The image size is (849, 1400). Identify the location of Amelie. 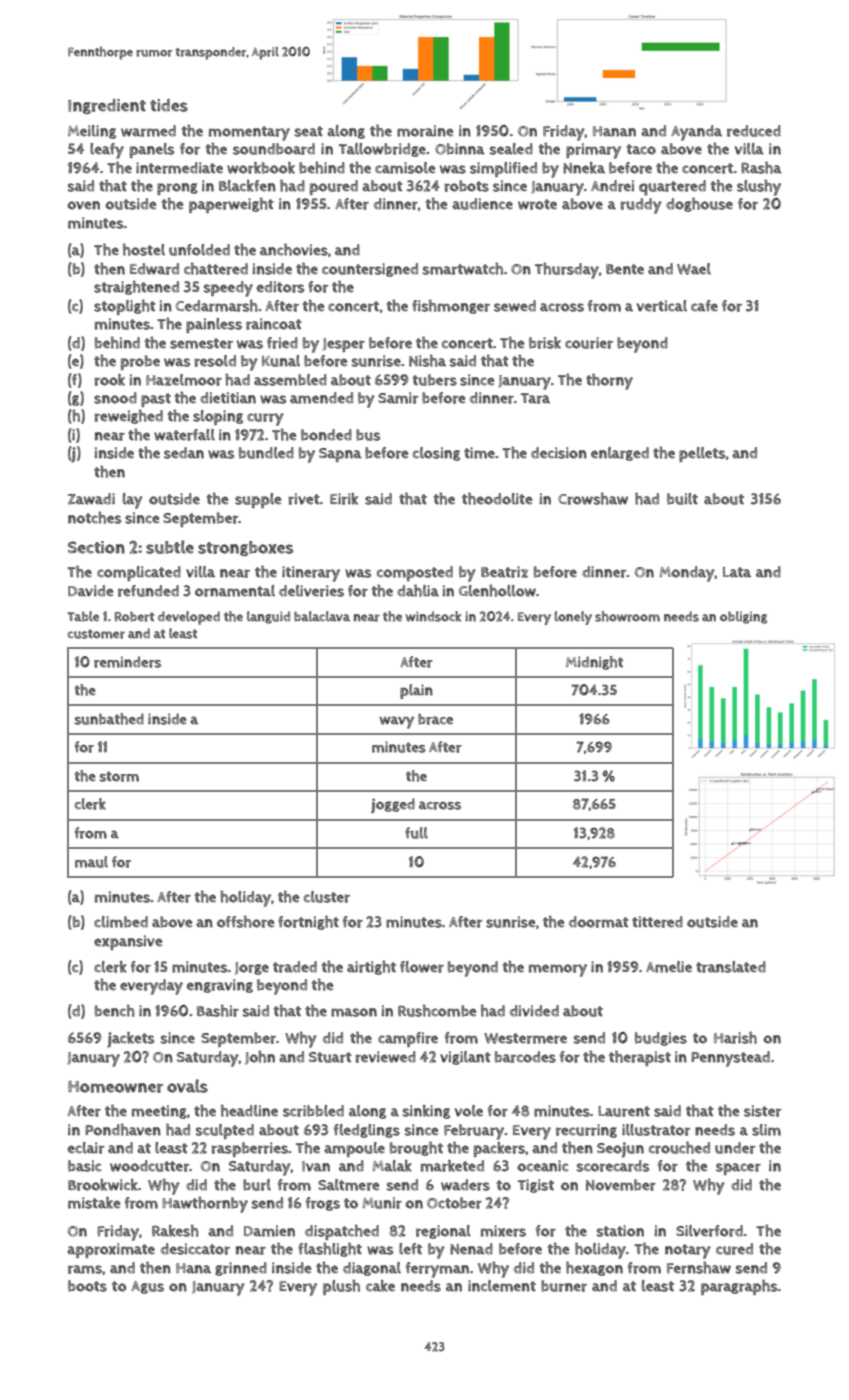
(669, 967).
